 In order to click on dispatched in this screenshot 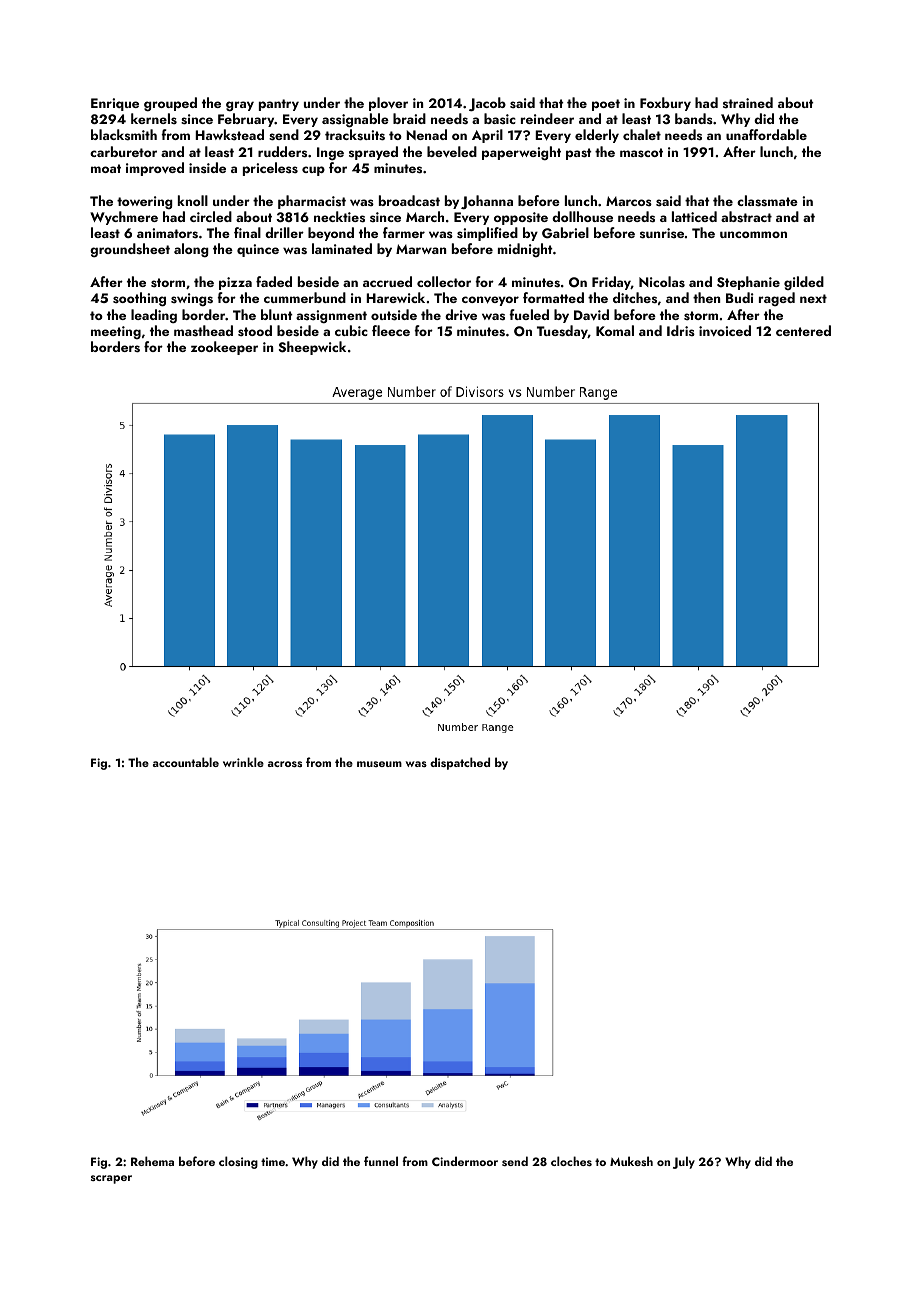, I will do `click(460, 763)`.
